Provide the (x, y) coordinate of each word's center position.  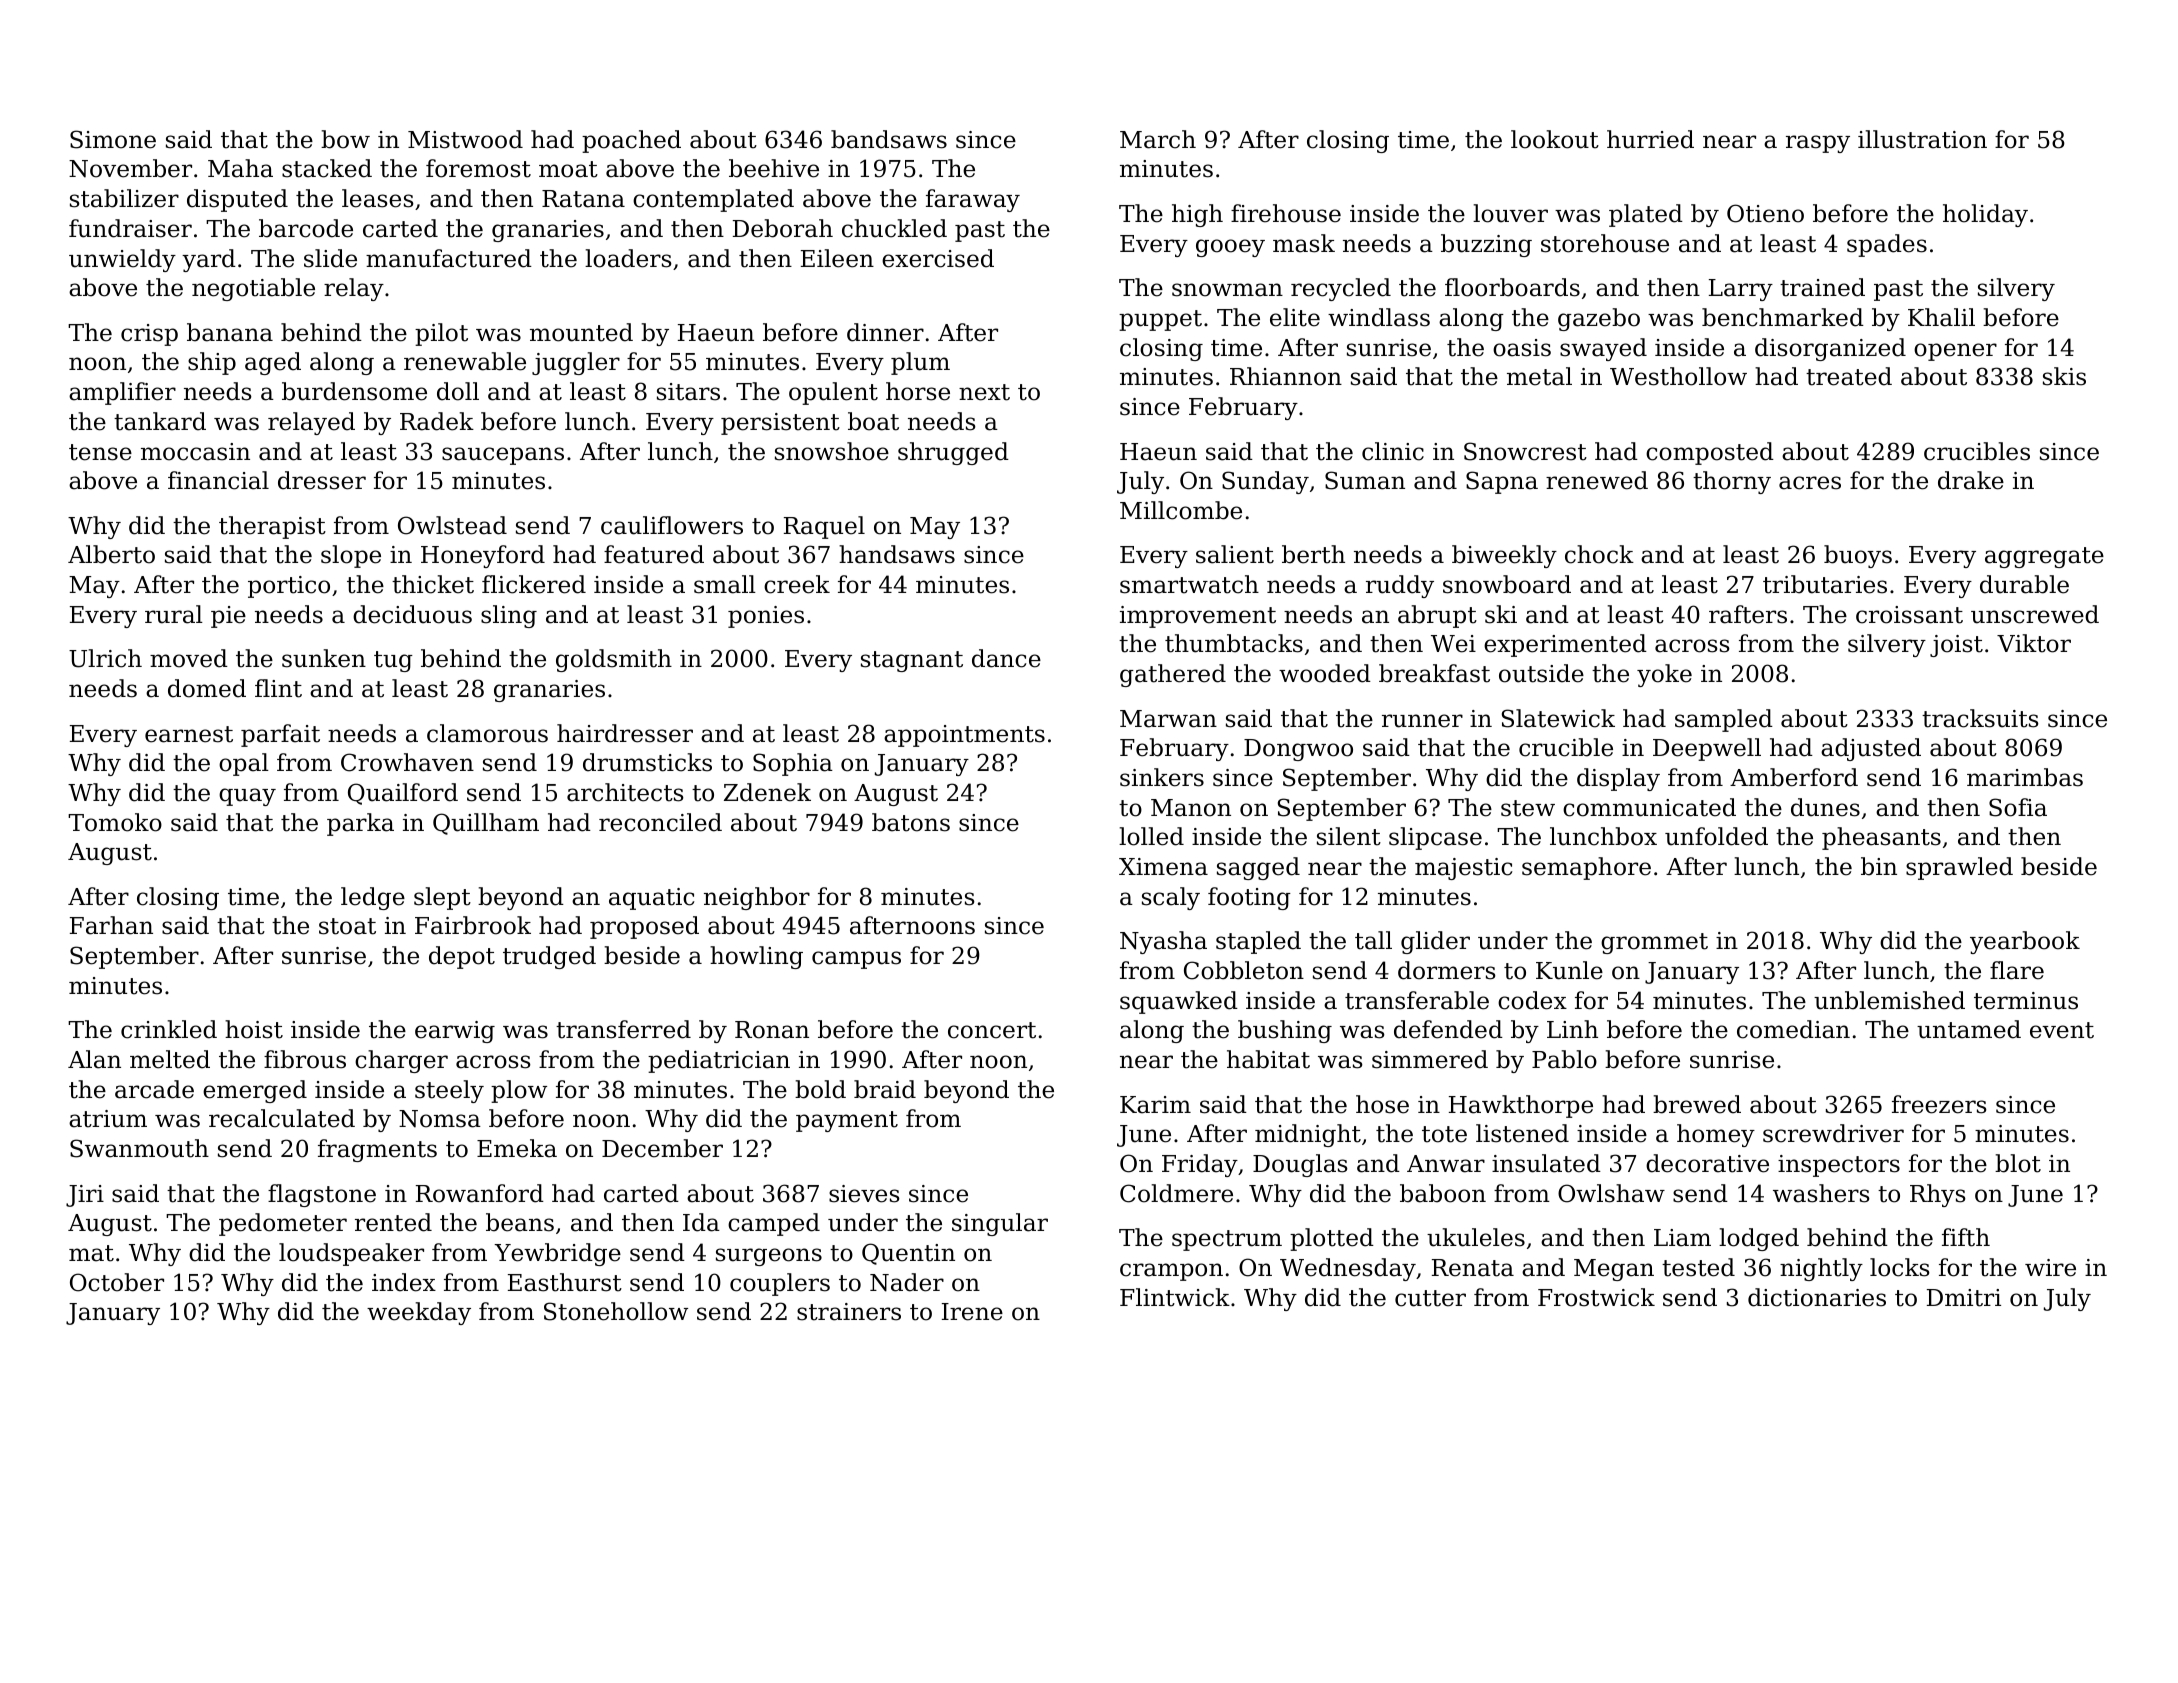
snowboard (1507, 584)
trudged (549, 957)
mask (1304, 243)
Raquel (824, 527)
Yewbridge (557, 1254)
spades (1887, 245)
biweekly (1504, 556)
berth (1313, 554)
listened (1522, 1133)
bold (820, 1089)
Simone (113, 139)
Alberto (111, 554)
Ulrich (105, 658)
